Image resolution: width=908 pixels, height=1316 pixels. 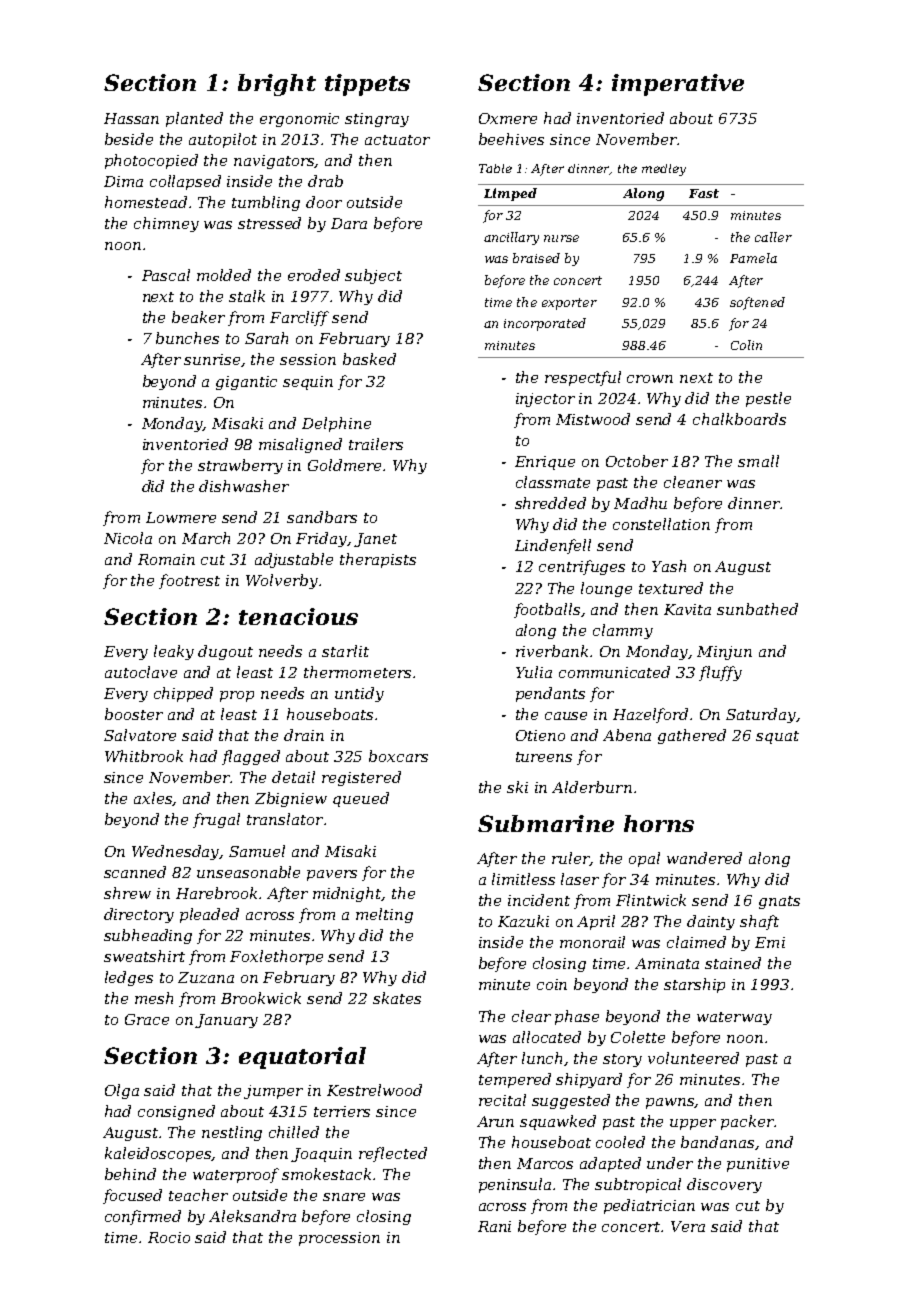 I want to click on incorporated, so click(x=545, y=324).
